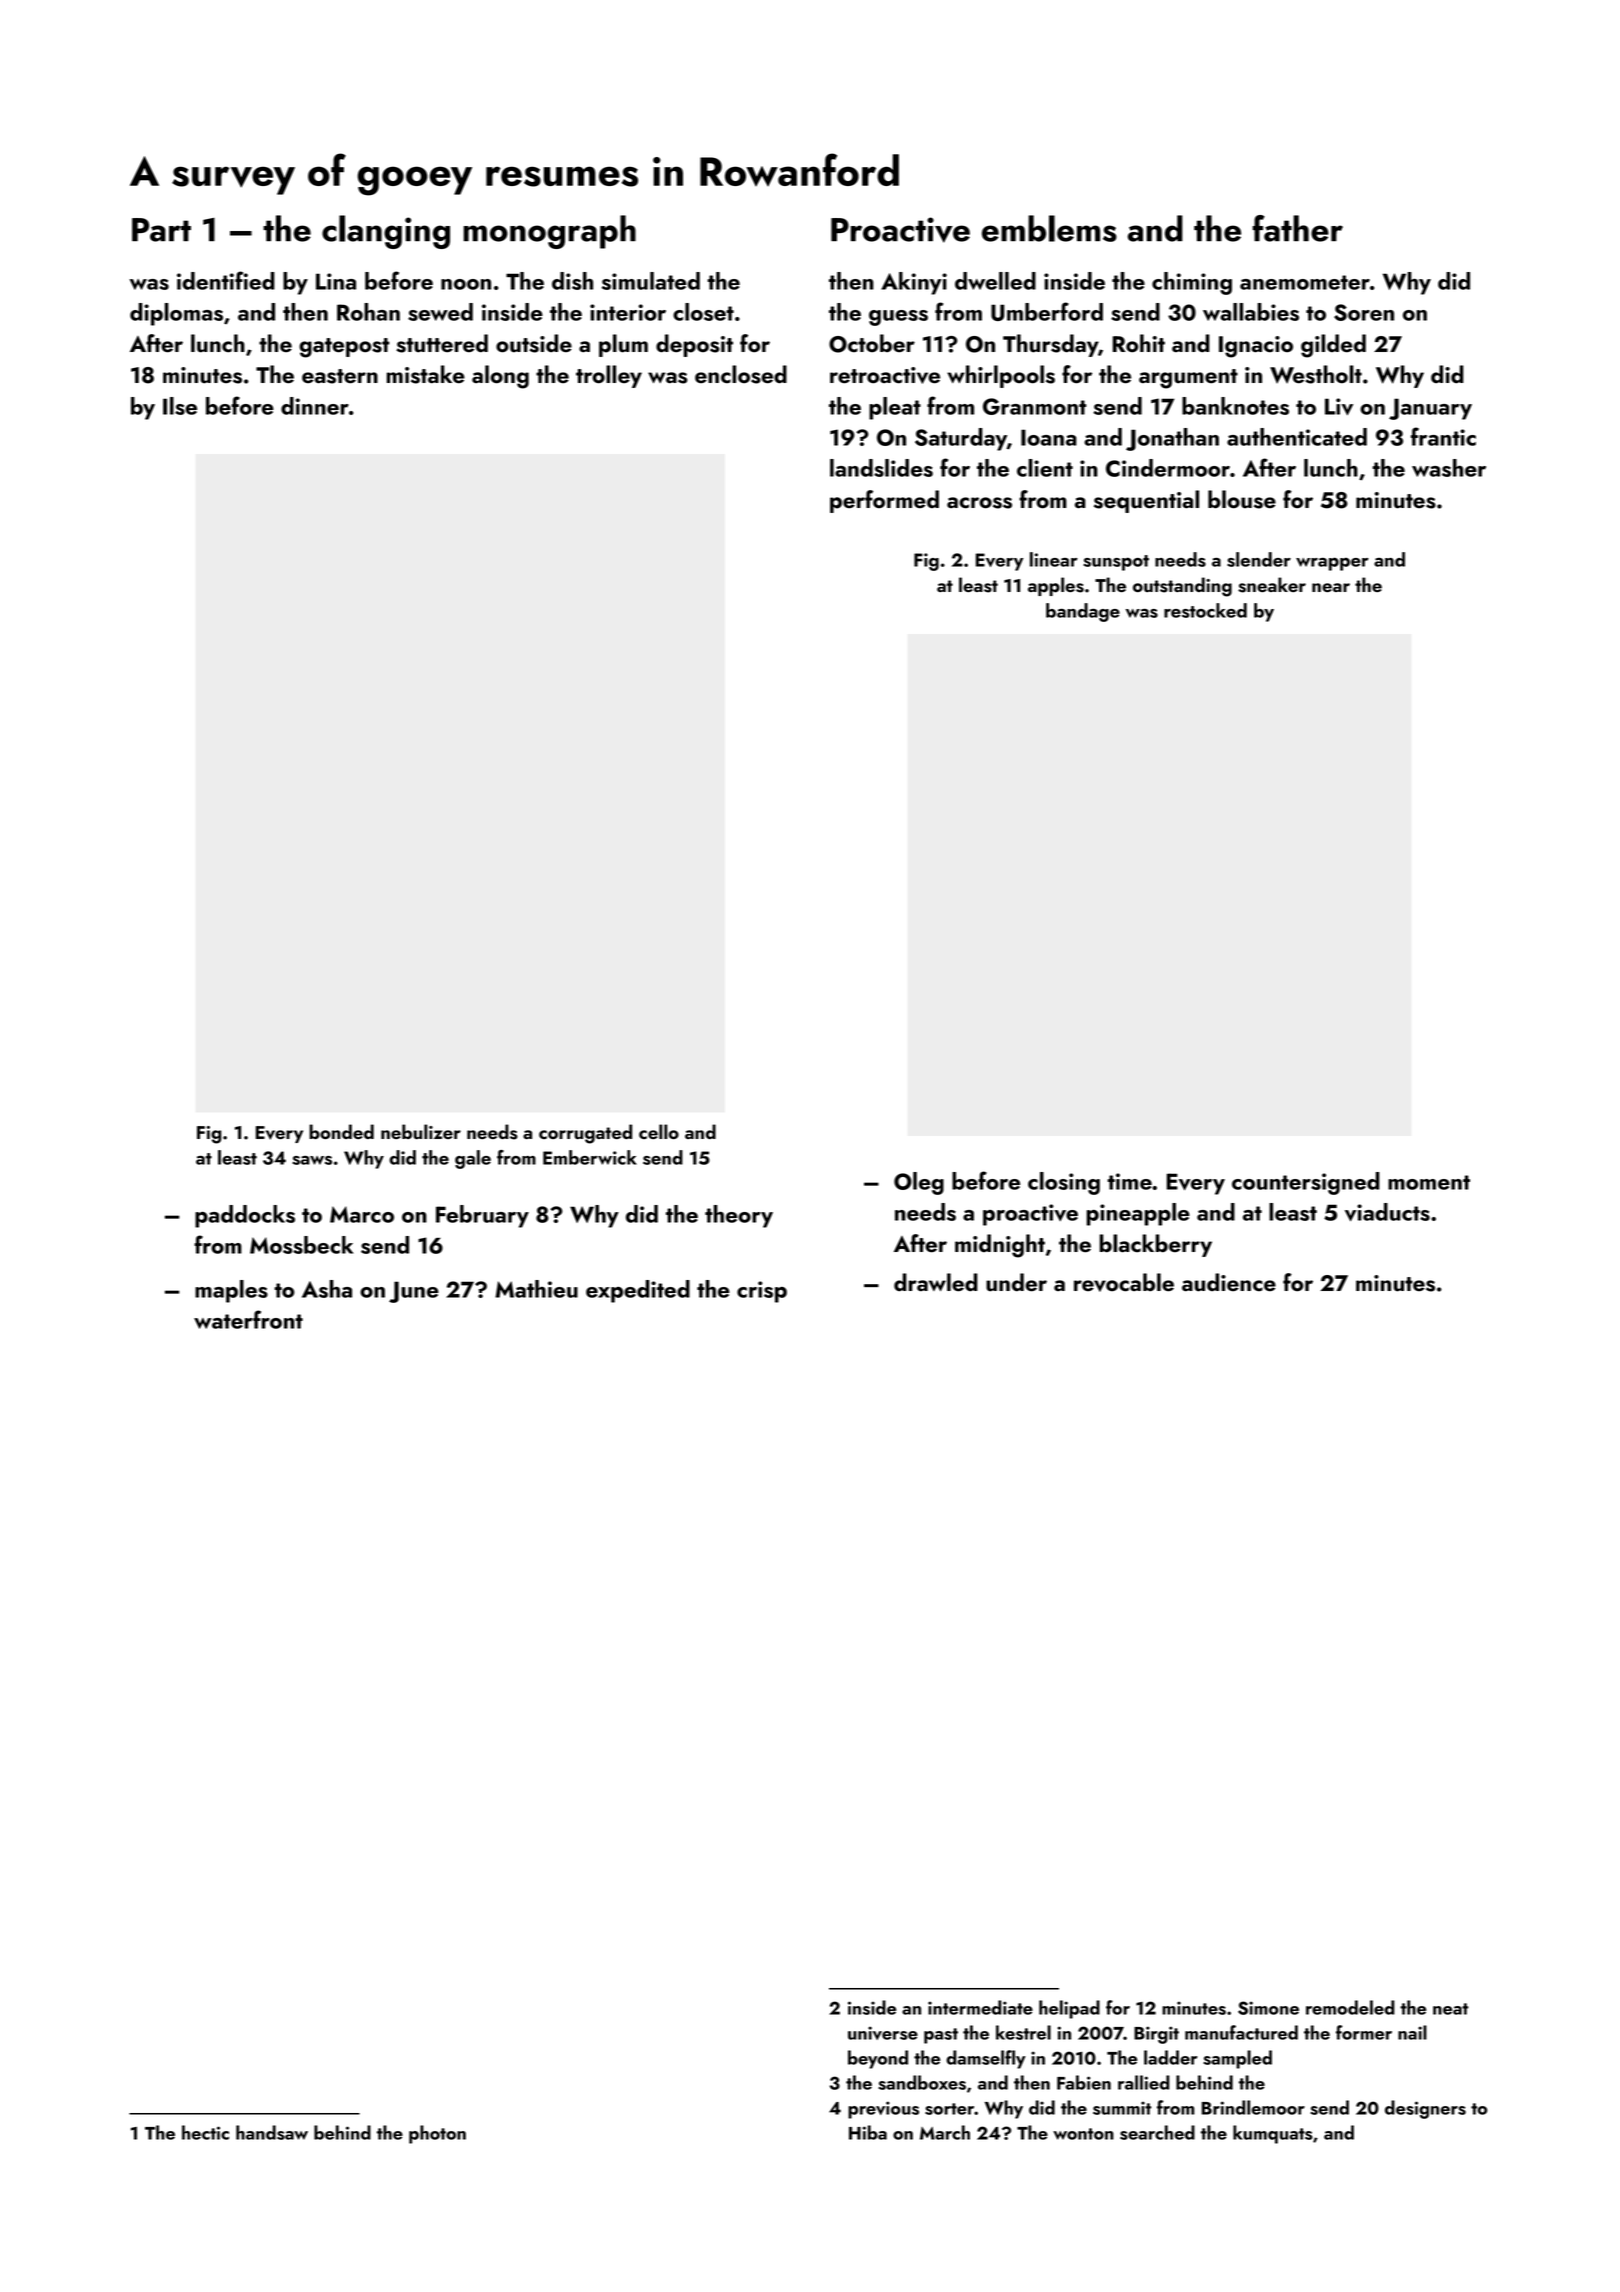  What do you see at coordinates (1430, 409) in the page?
I see `January` at bounding box center [1430, 409].
